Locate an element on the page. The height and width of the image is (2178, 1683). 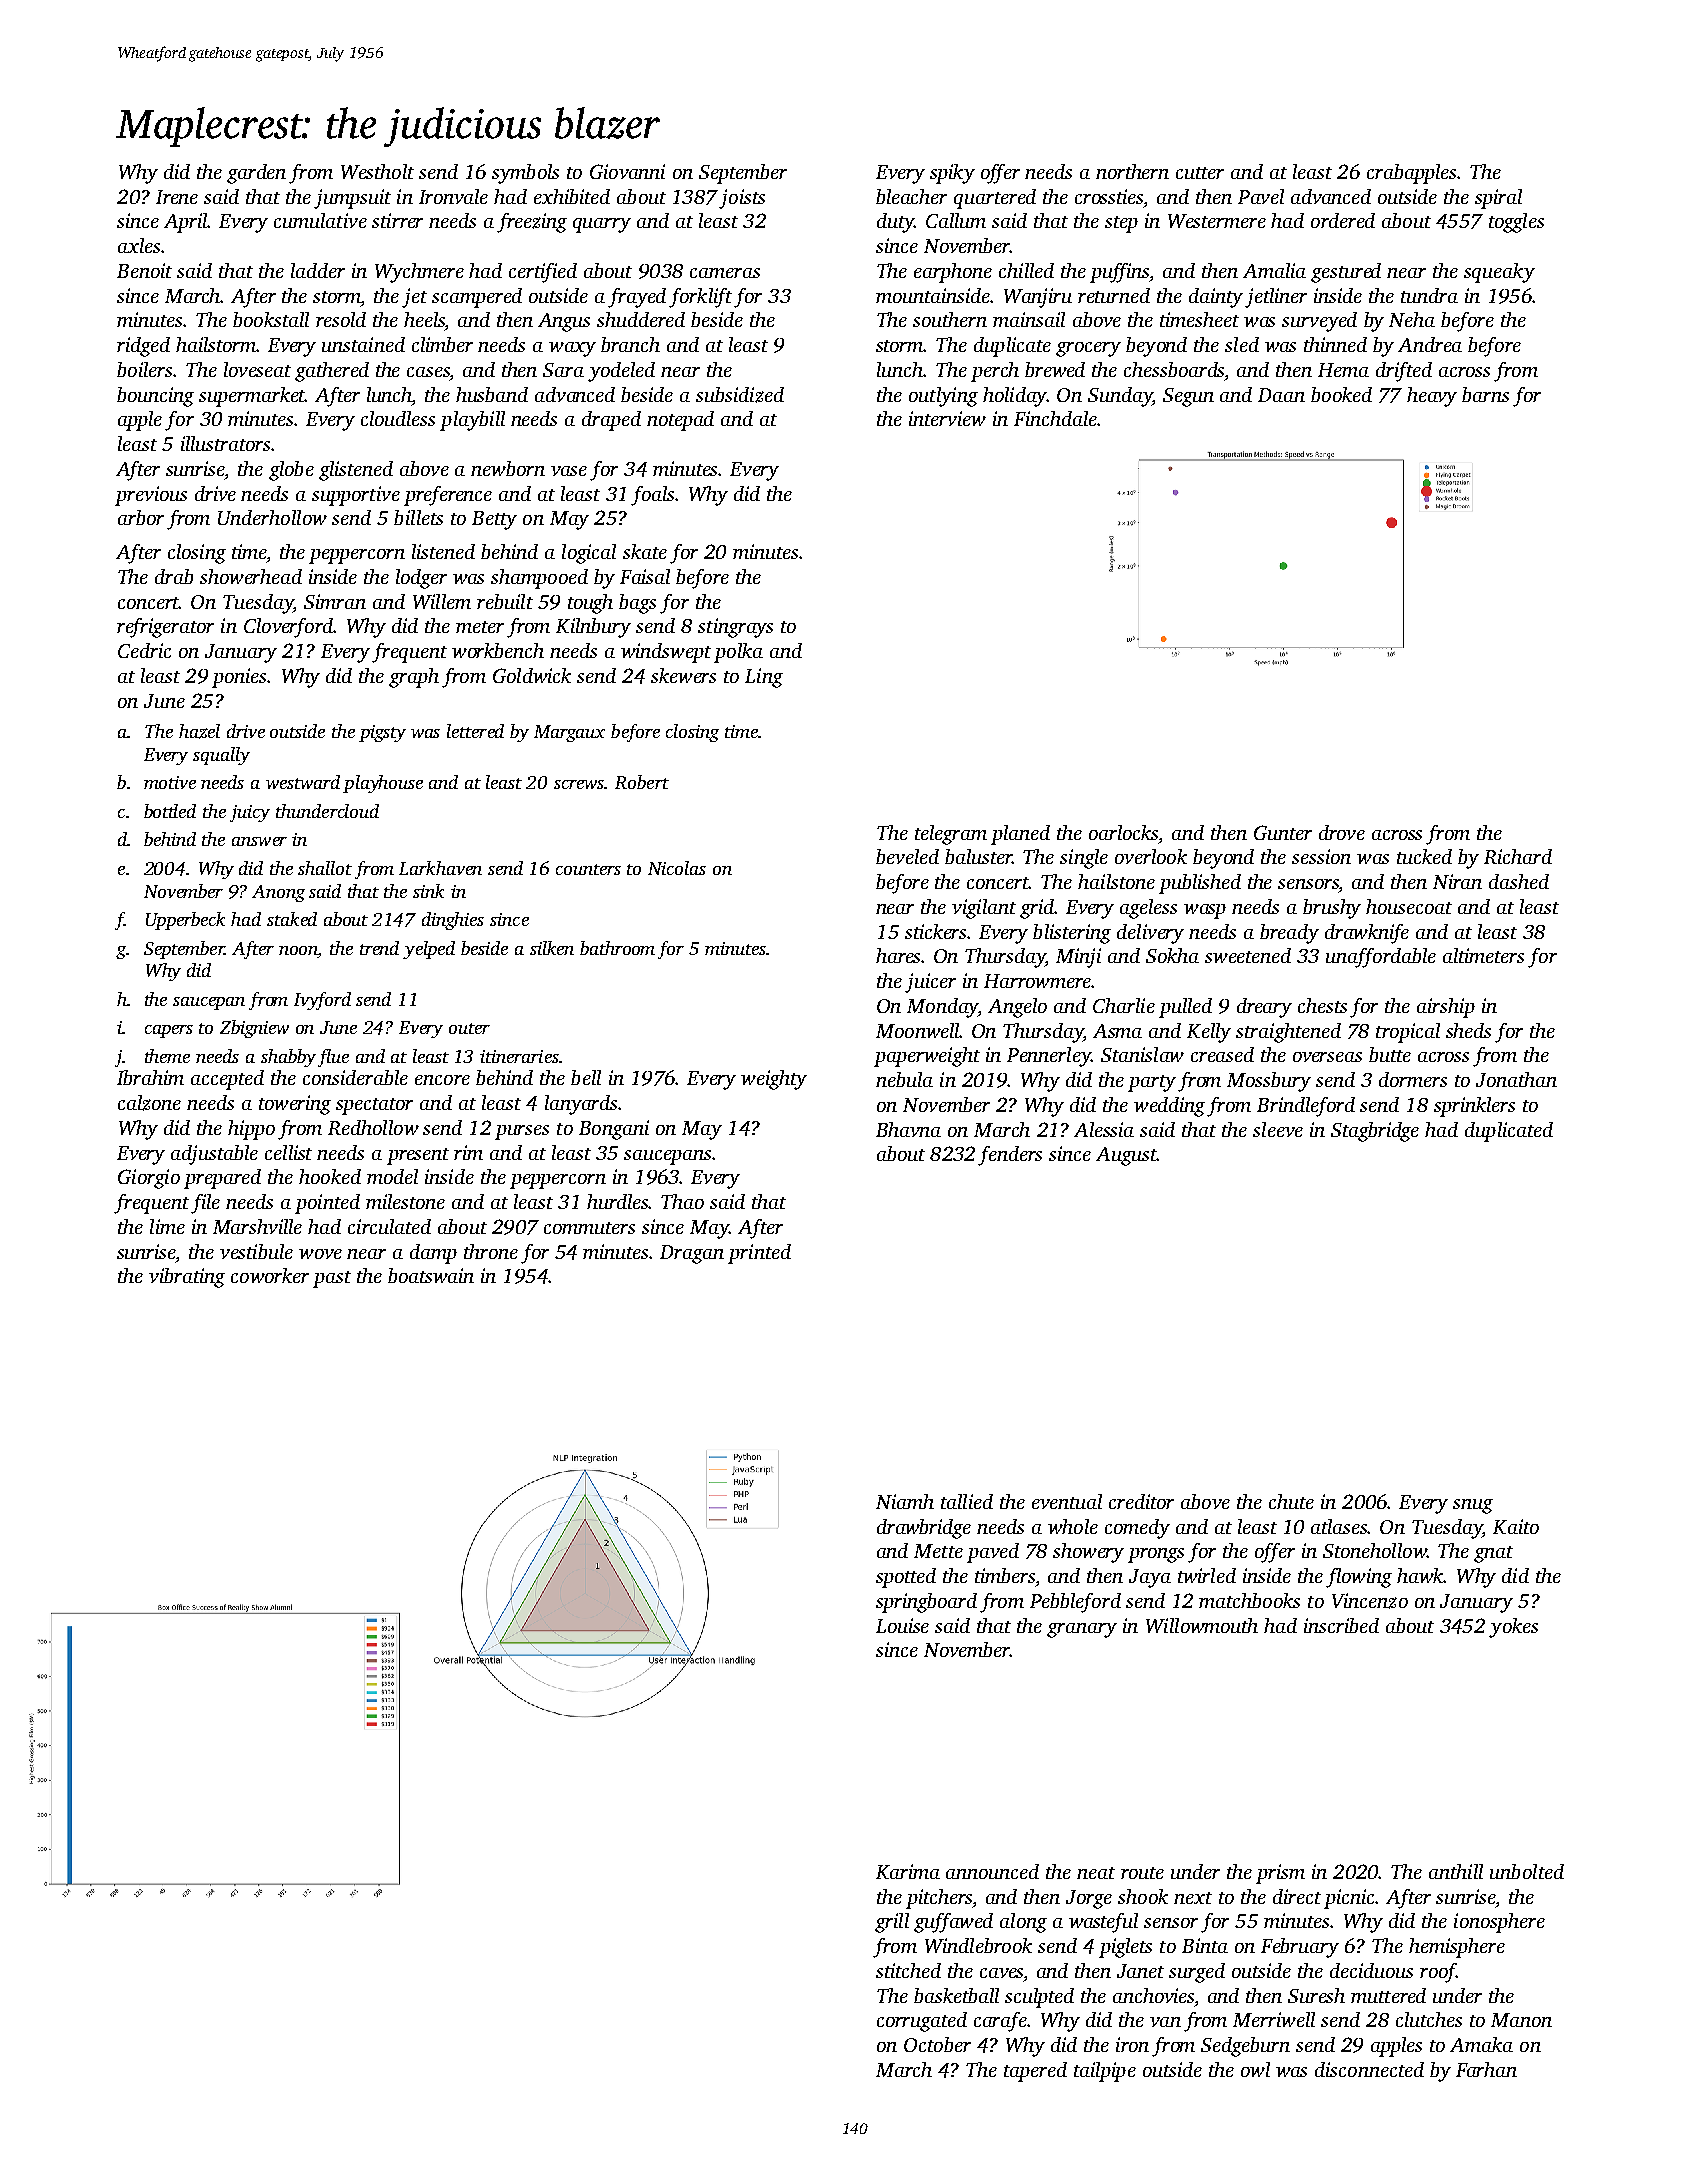
forklift is located at coordinates (700, 298).
